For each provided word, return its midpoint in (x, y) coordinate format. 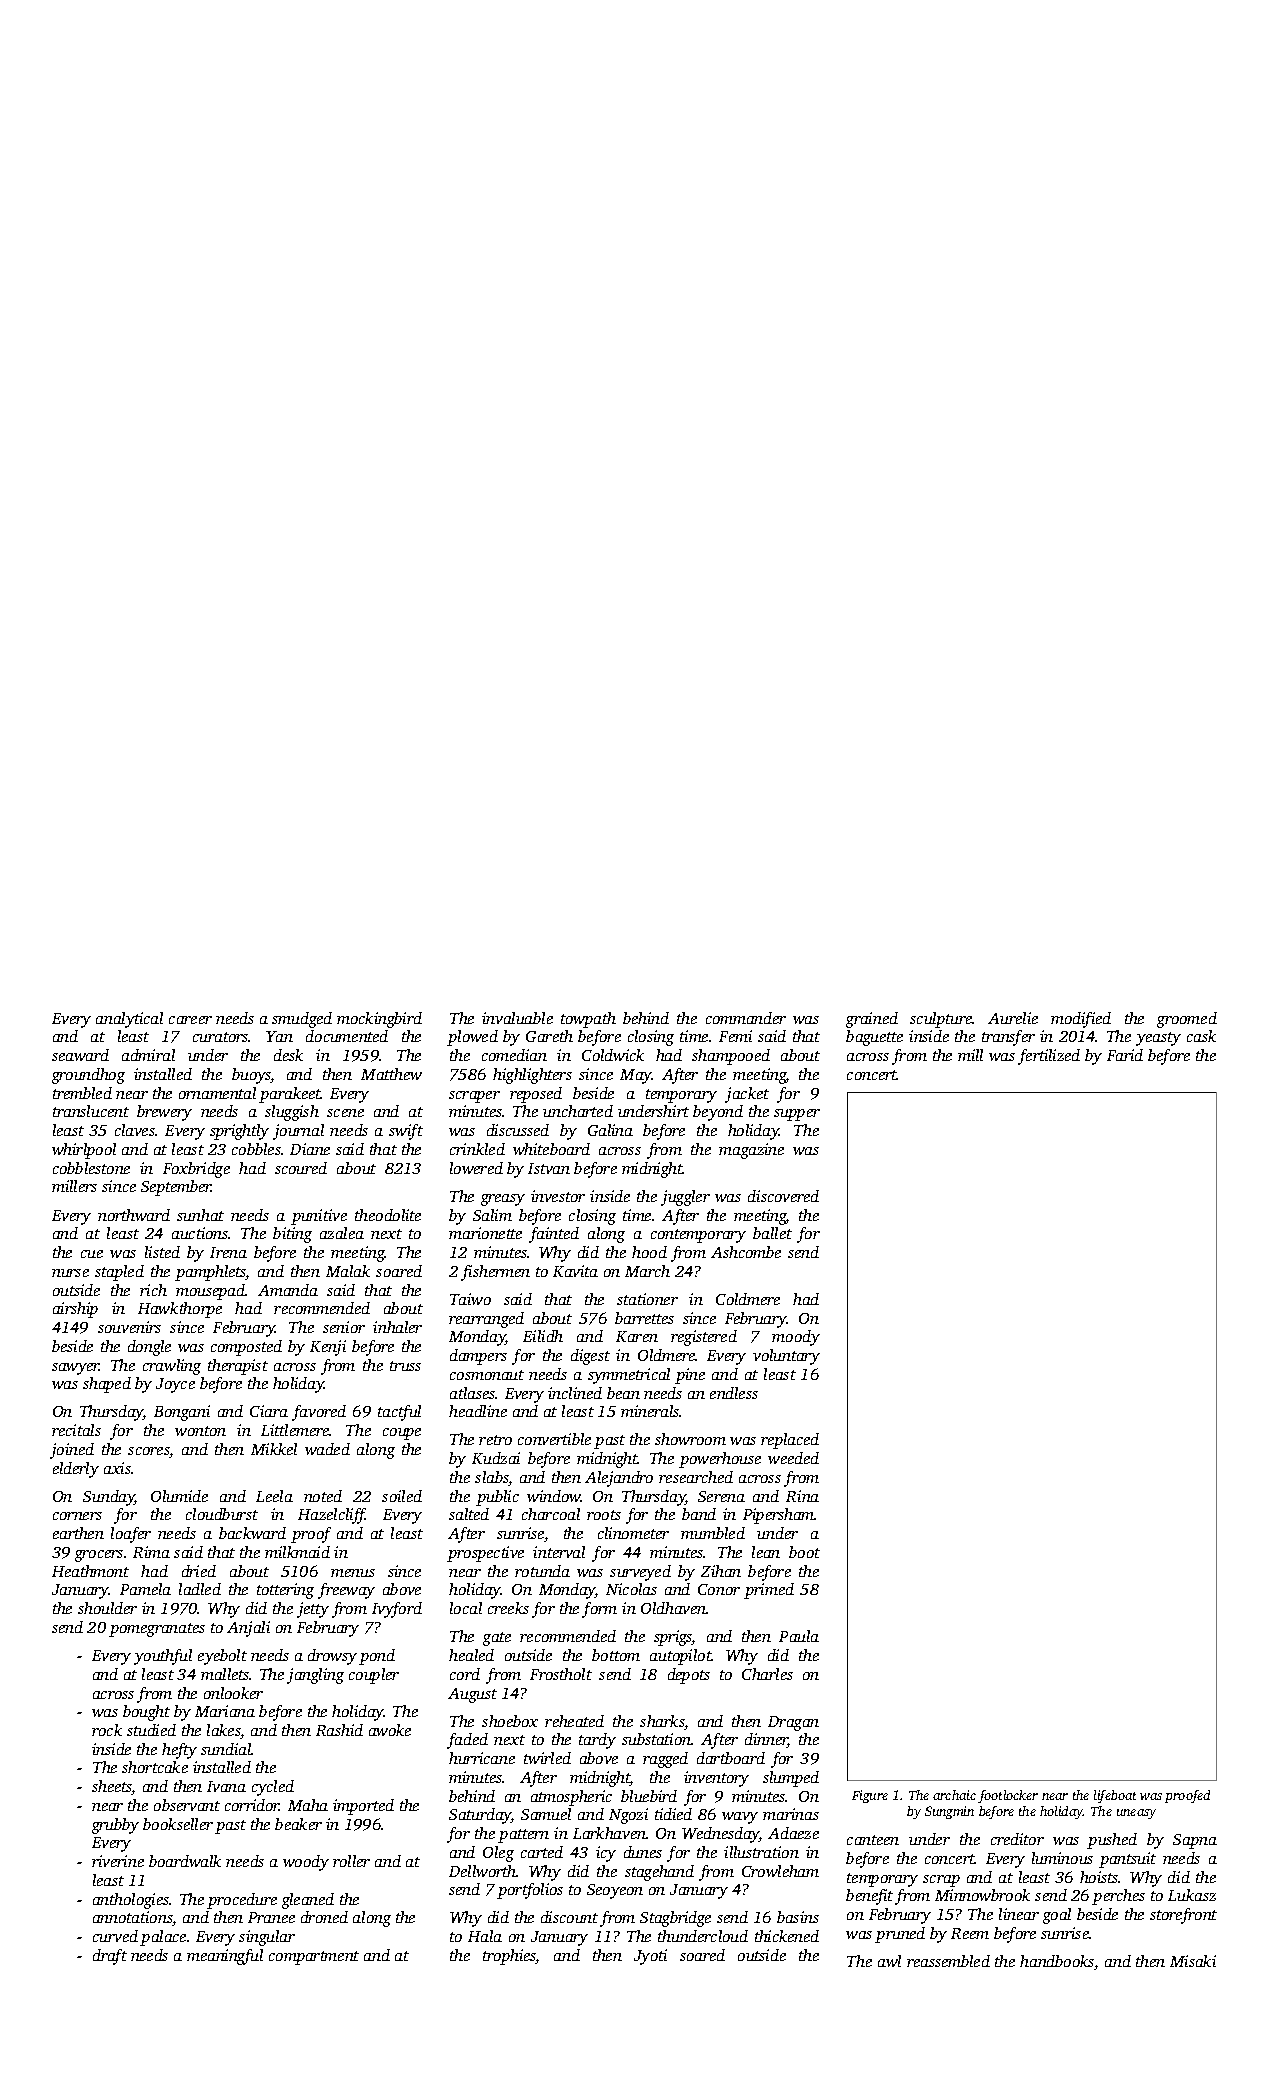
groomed (1187, 1020)
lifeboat (1115, 1796)
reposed (536, 1095)
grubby (115, 1826)
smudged (302, 1020)
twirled (547, 1758)
